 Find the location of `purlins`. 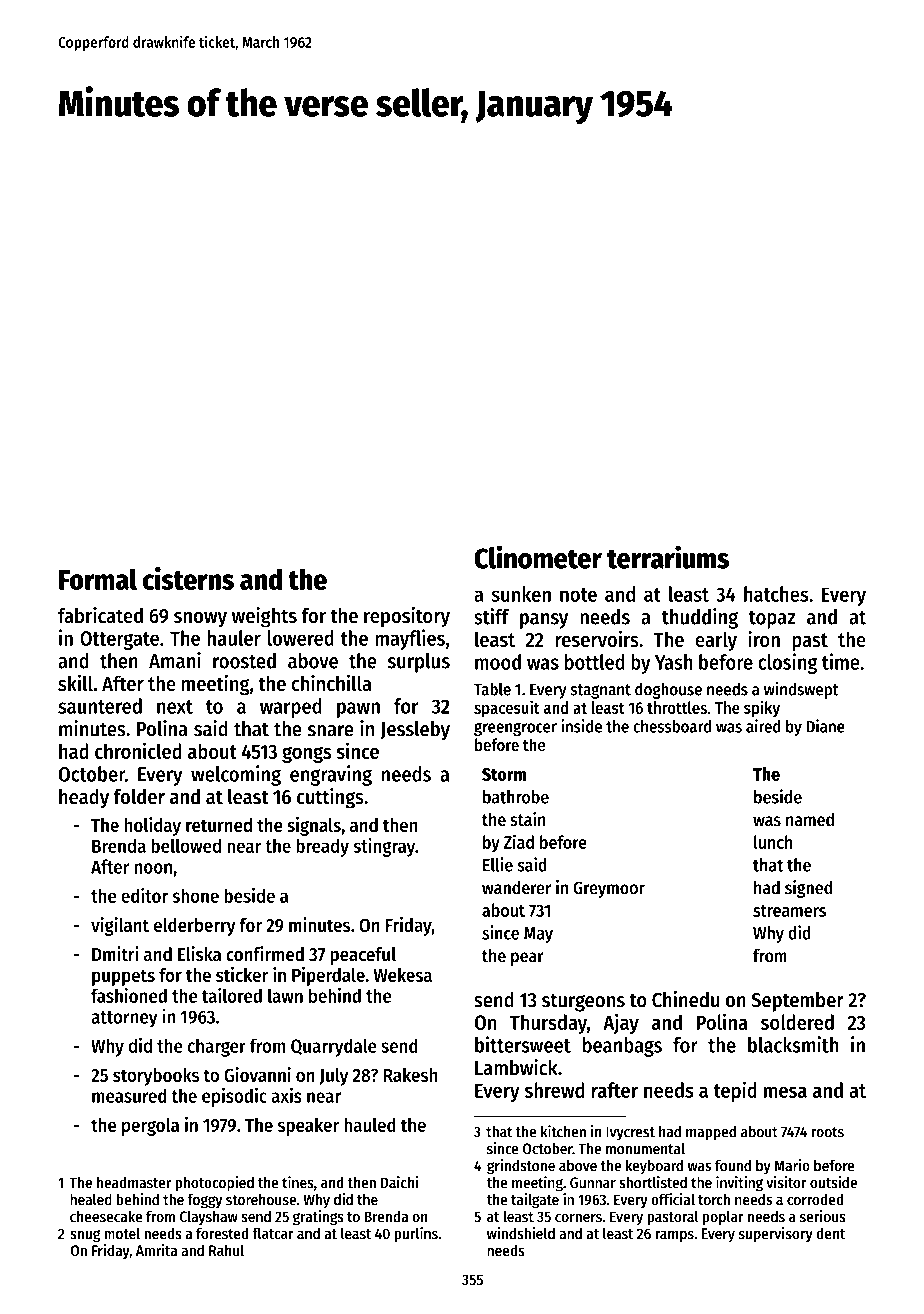

purlins is located at coordinates (416, 1235).
